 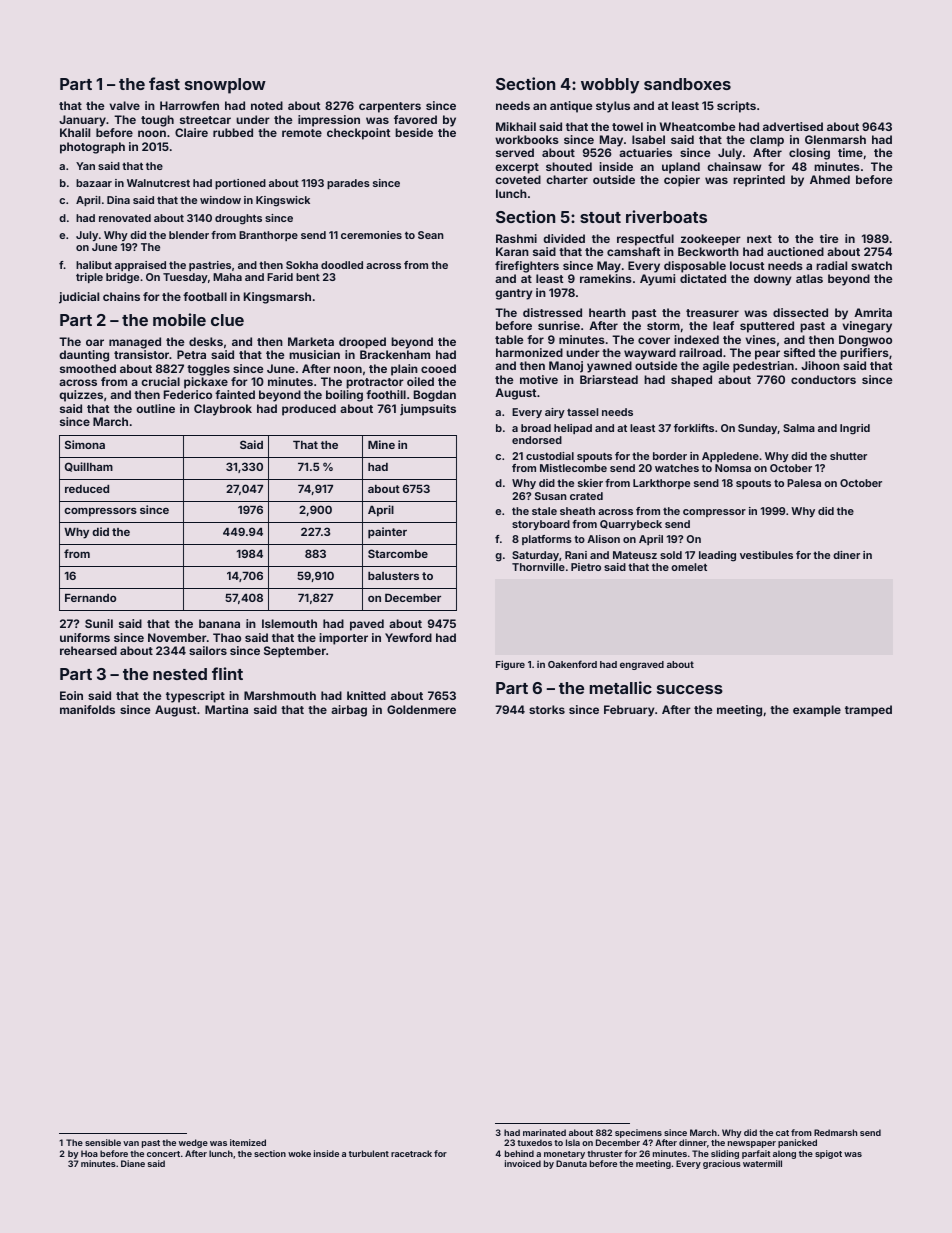 I want to click on endorsed, so click(x=537, y=440).
